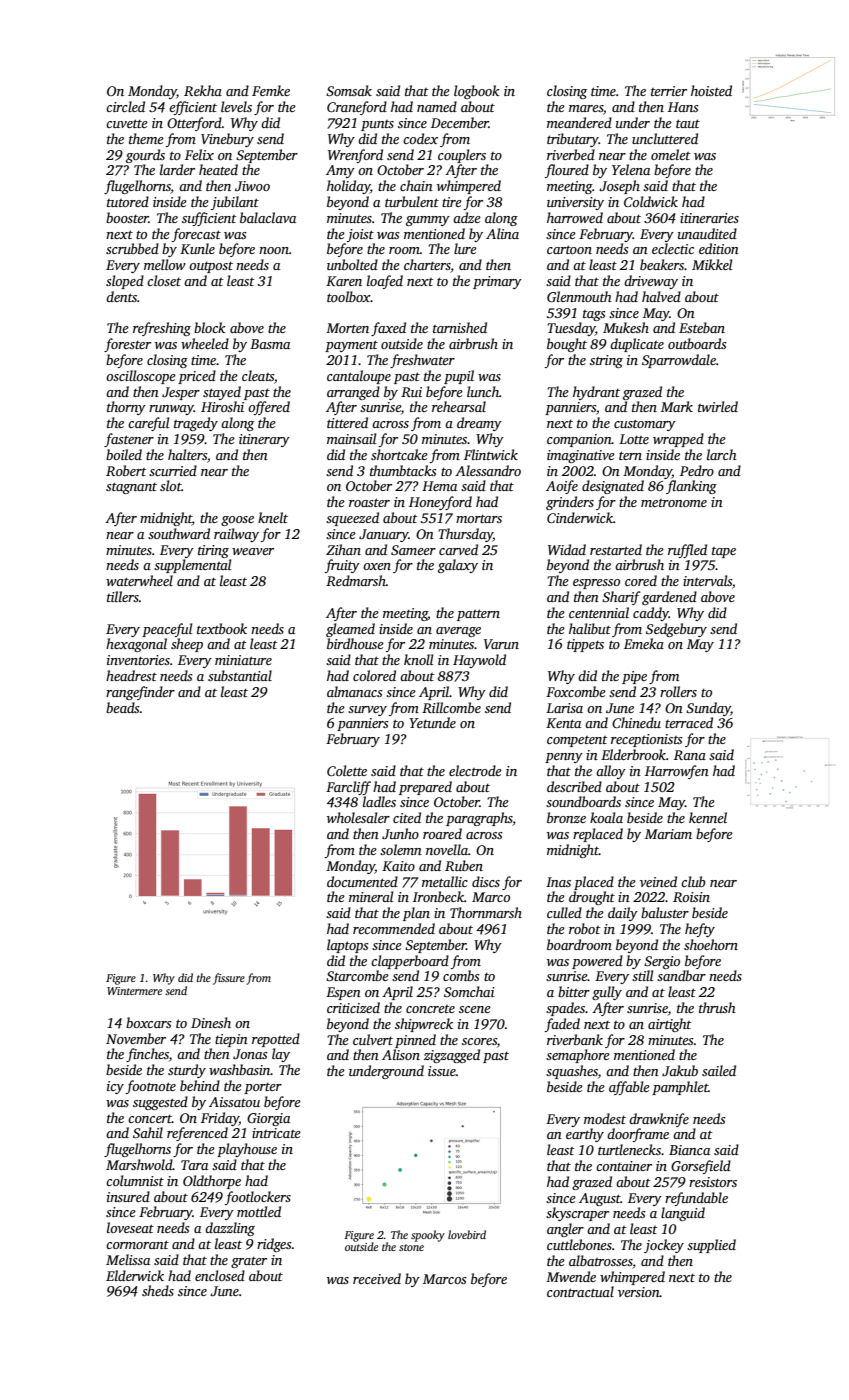 The image size is (849, 1400). What do you see at coordinates (343, 993) in the screenshot?
I see `Espen` at bounding box center [343, 993].
